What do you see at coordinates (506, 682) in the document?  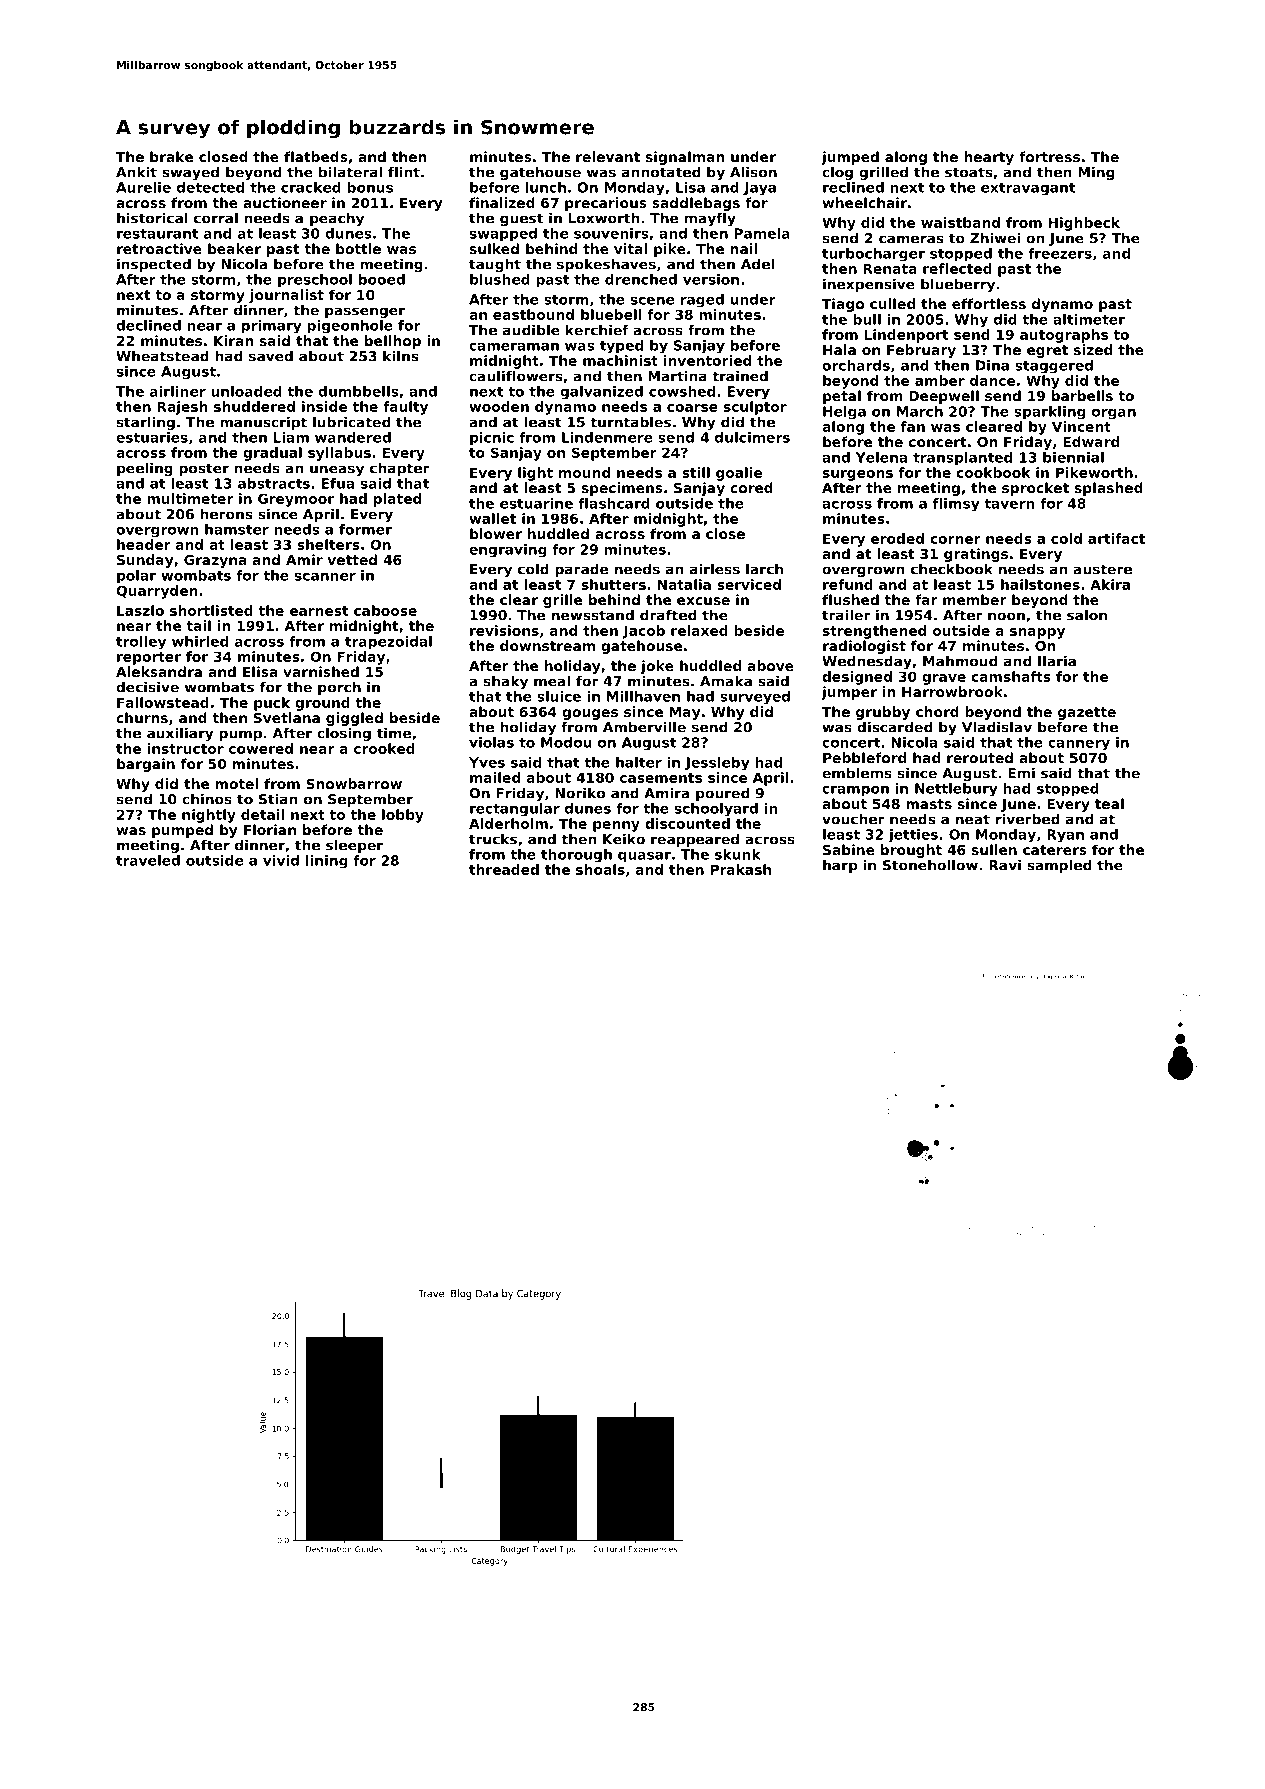 I see `shaky` at bounding box center [506, 682].
